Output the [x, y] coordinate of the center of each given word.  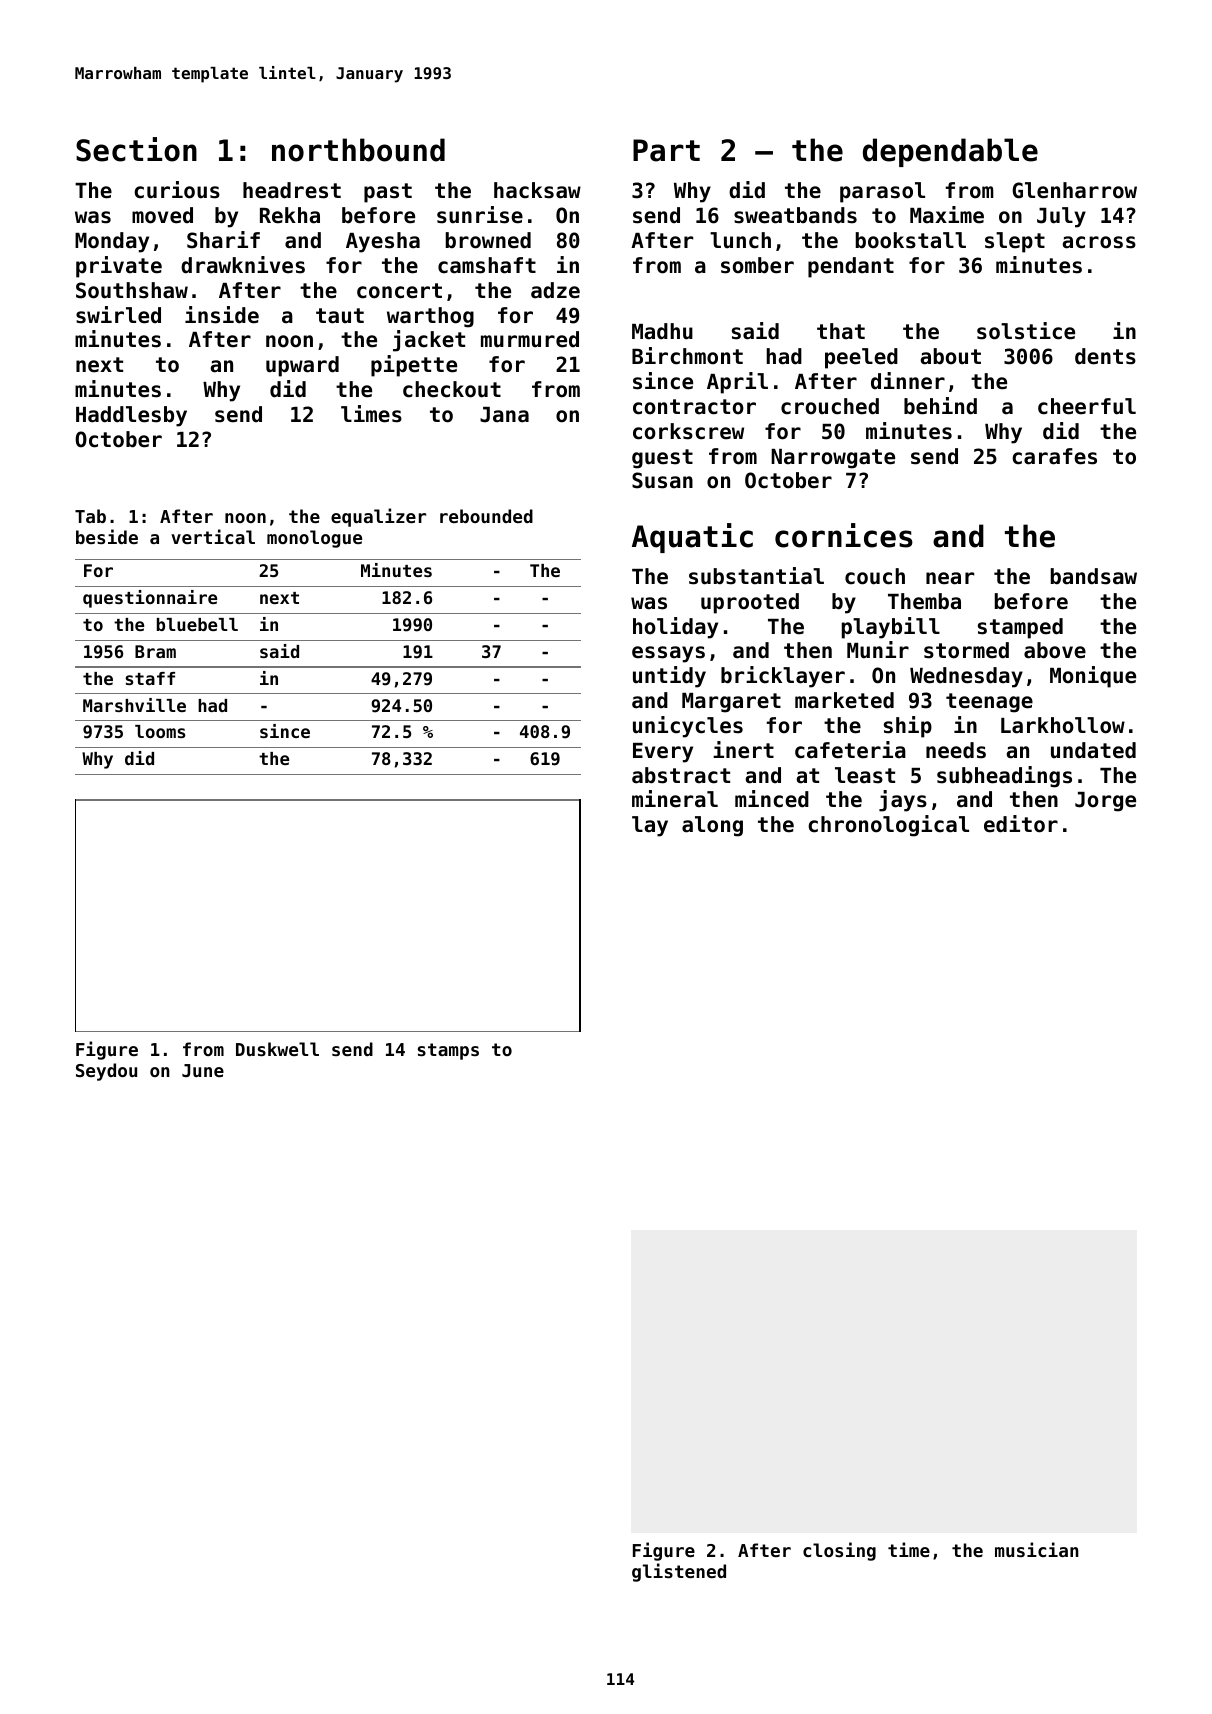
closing [839, 1551]
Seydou [106, 1072]
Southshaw [132, 290]
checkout [452, 389]
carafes [1054, 456]
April [737, 383]
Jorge [1105, 802]
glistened [679, 1572]
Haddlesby [131, 416]
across [1099, 242]
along [712, 826]
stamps [448, 1051]
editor [1021, 824]
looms [160, 731]
